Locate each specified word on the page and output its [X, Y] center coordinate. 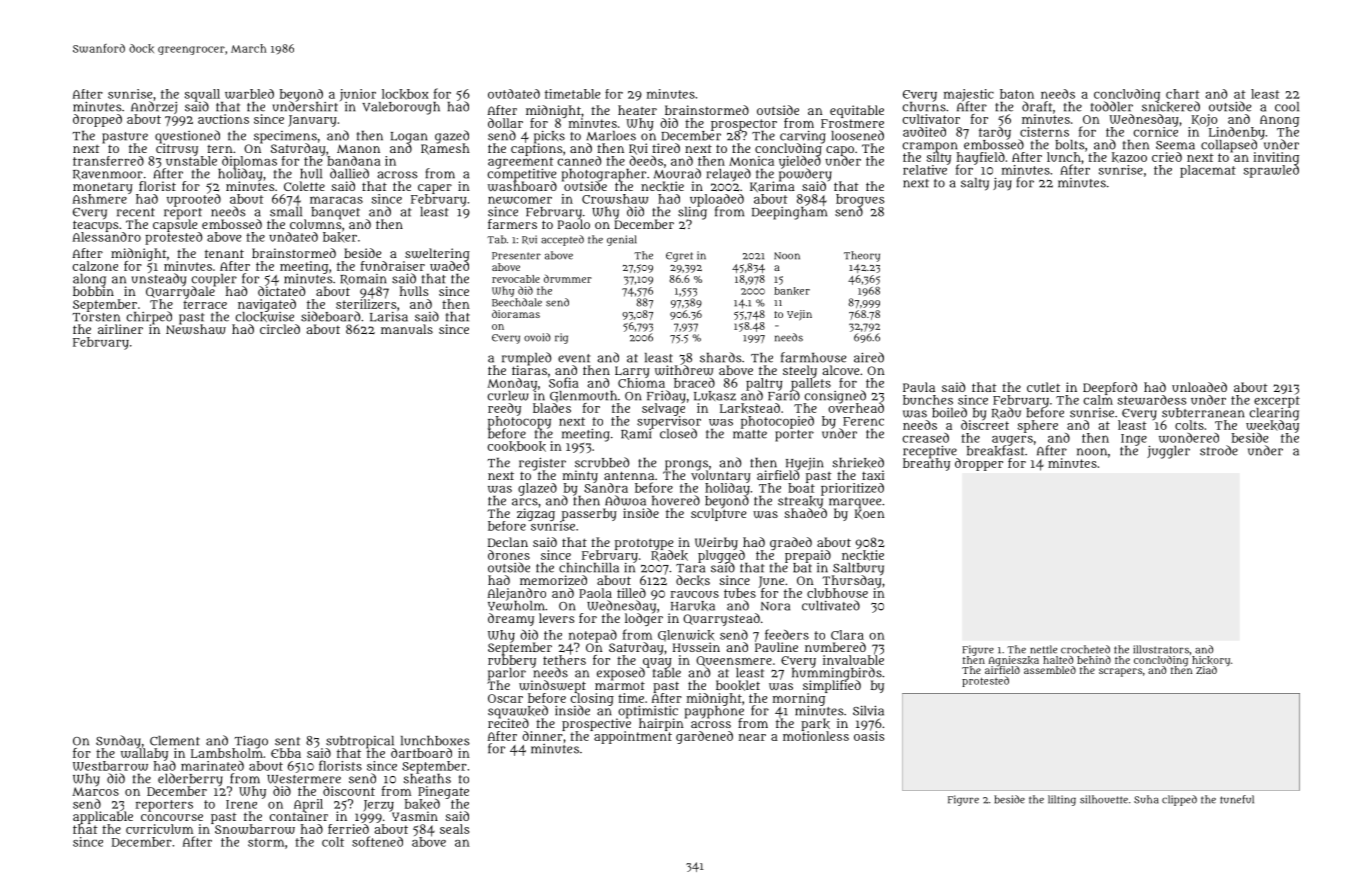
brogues [860, 200]
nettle [1043, 649]
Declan [508, 542]
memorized [553, 580]
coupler [214, 280]
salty [975, 184]
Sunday [118, 741]
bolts [1070, 145]
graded [791, 543]
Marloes [611, 136]
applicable [103, 817]
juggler [1168, 452]
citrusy [177, 149]
